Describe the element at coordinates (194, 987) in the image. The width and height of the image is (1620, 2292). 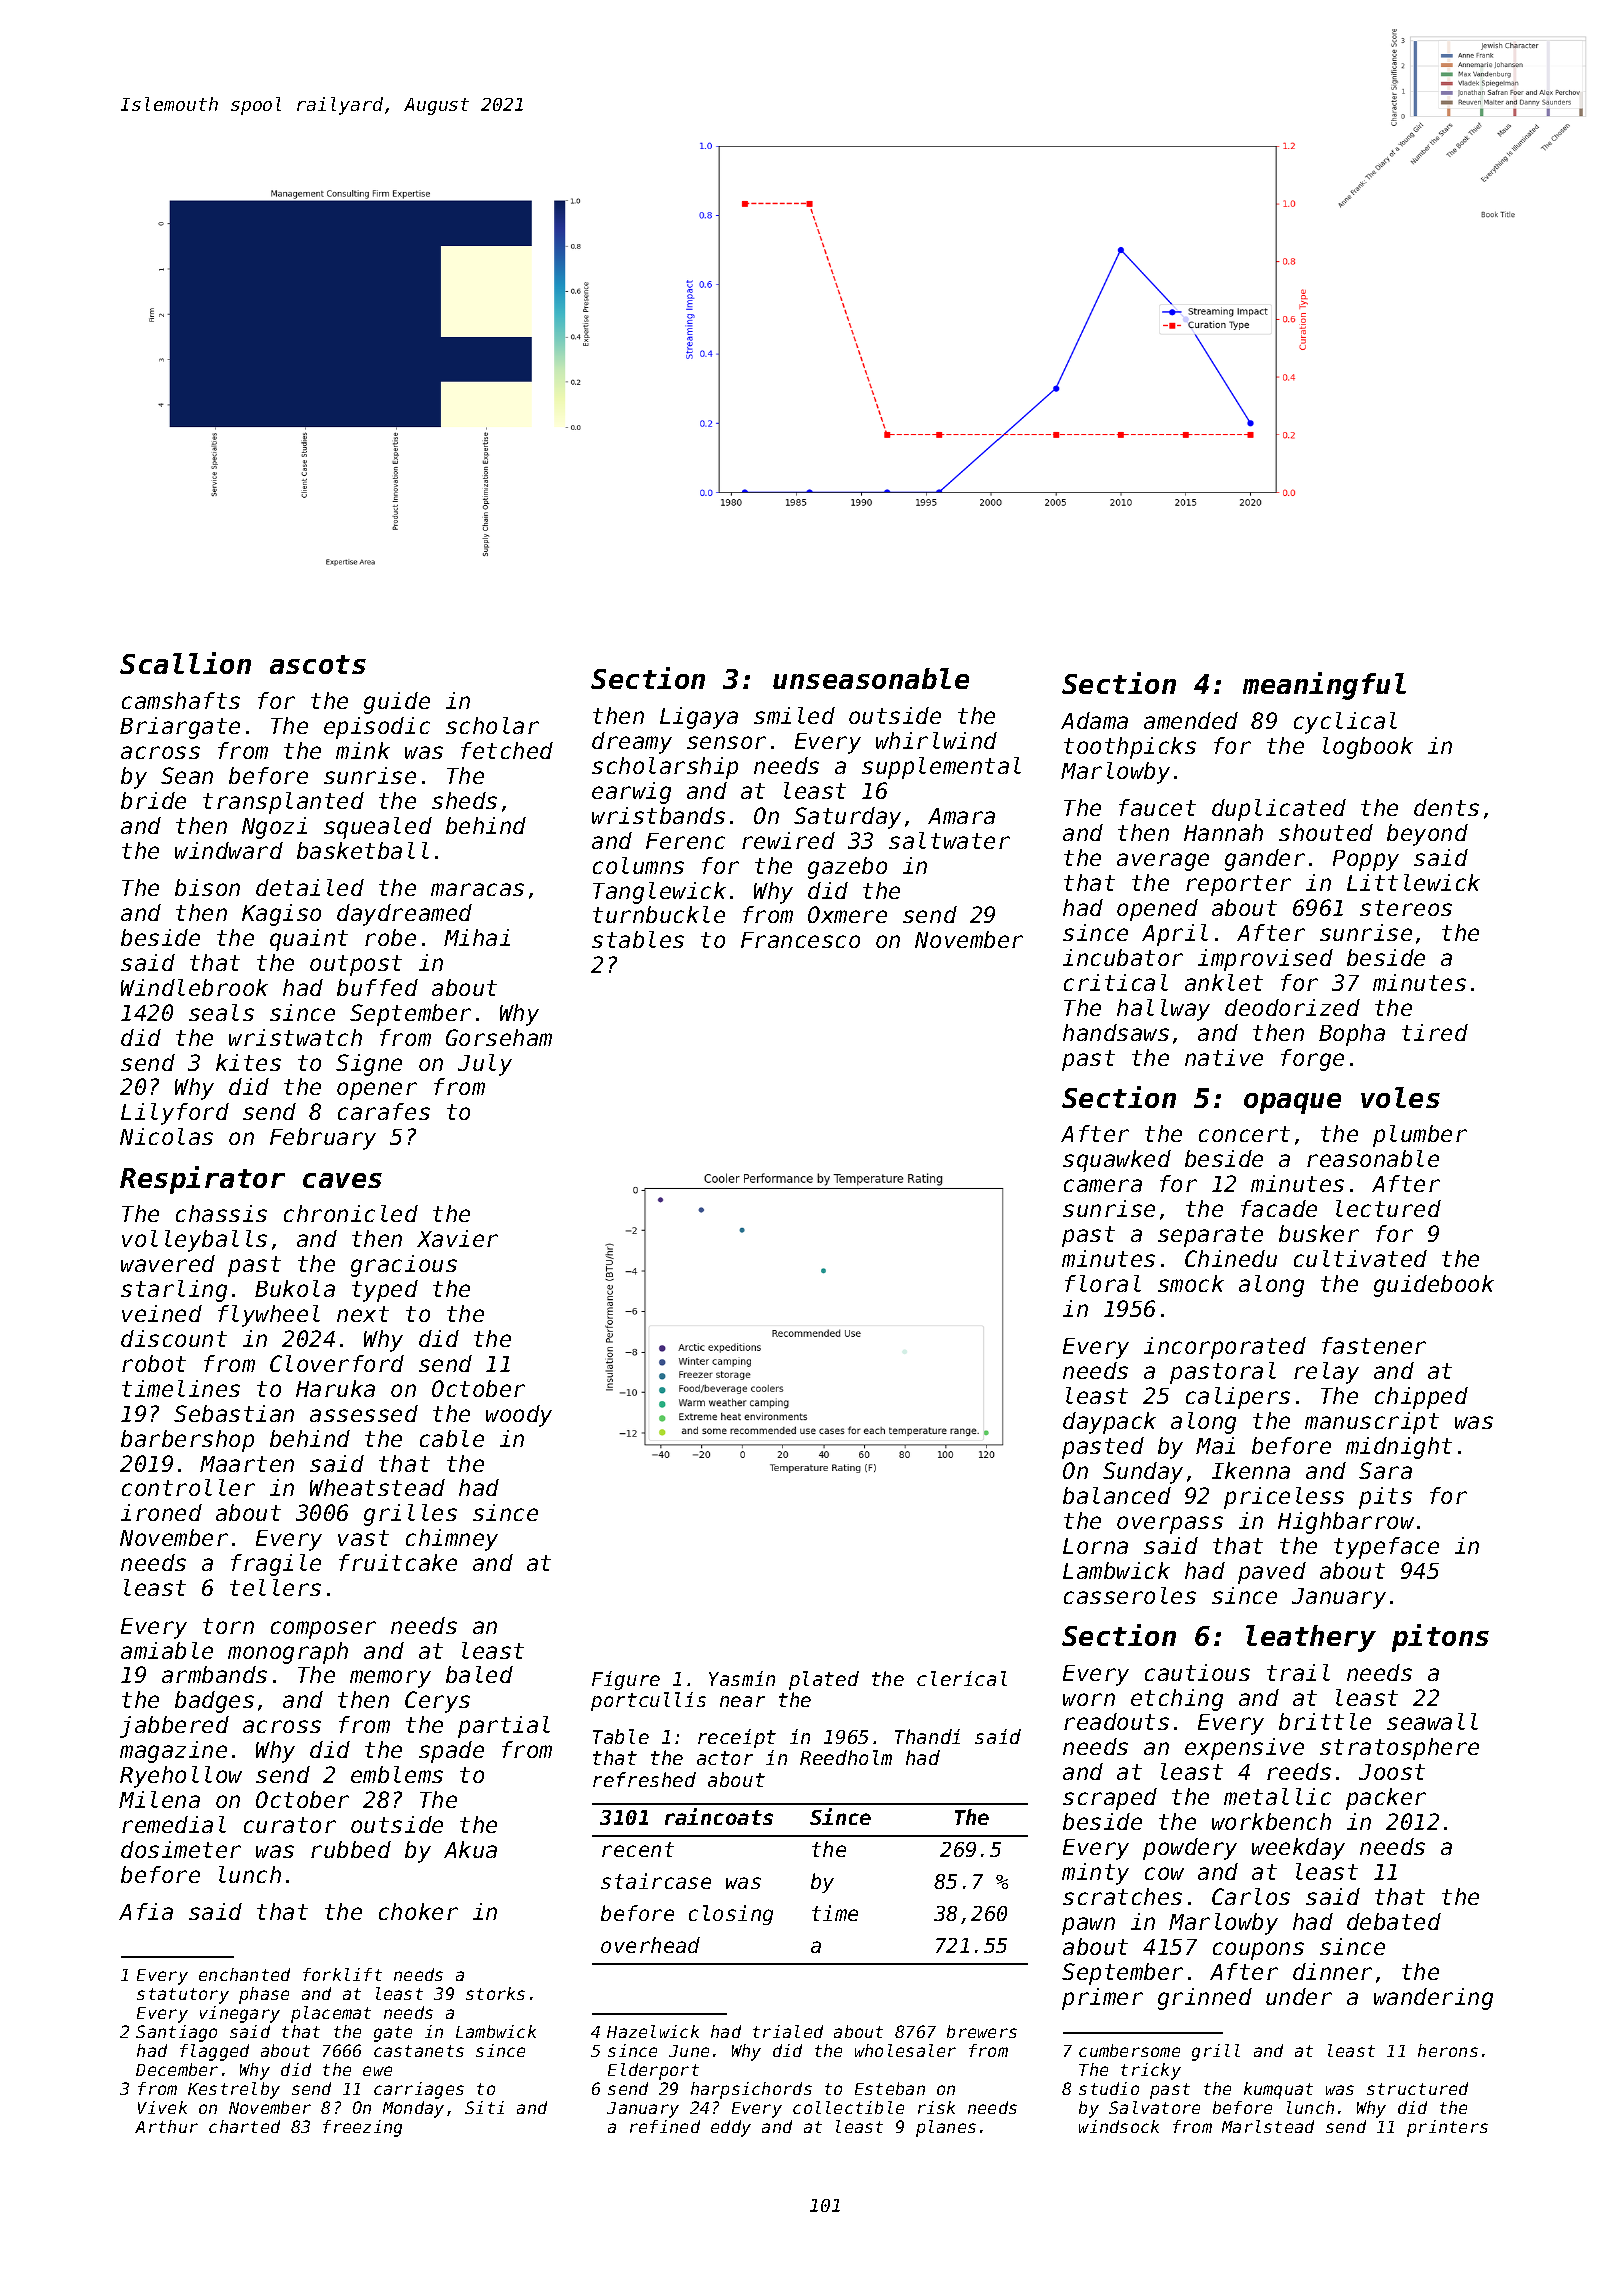
I see `Windlebrook` at that location.
